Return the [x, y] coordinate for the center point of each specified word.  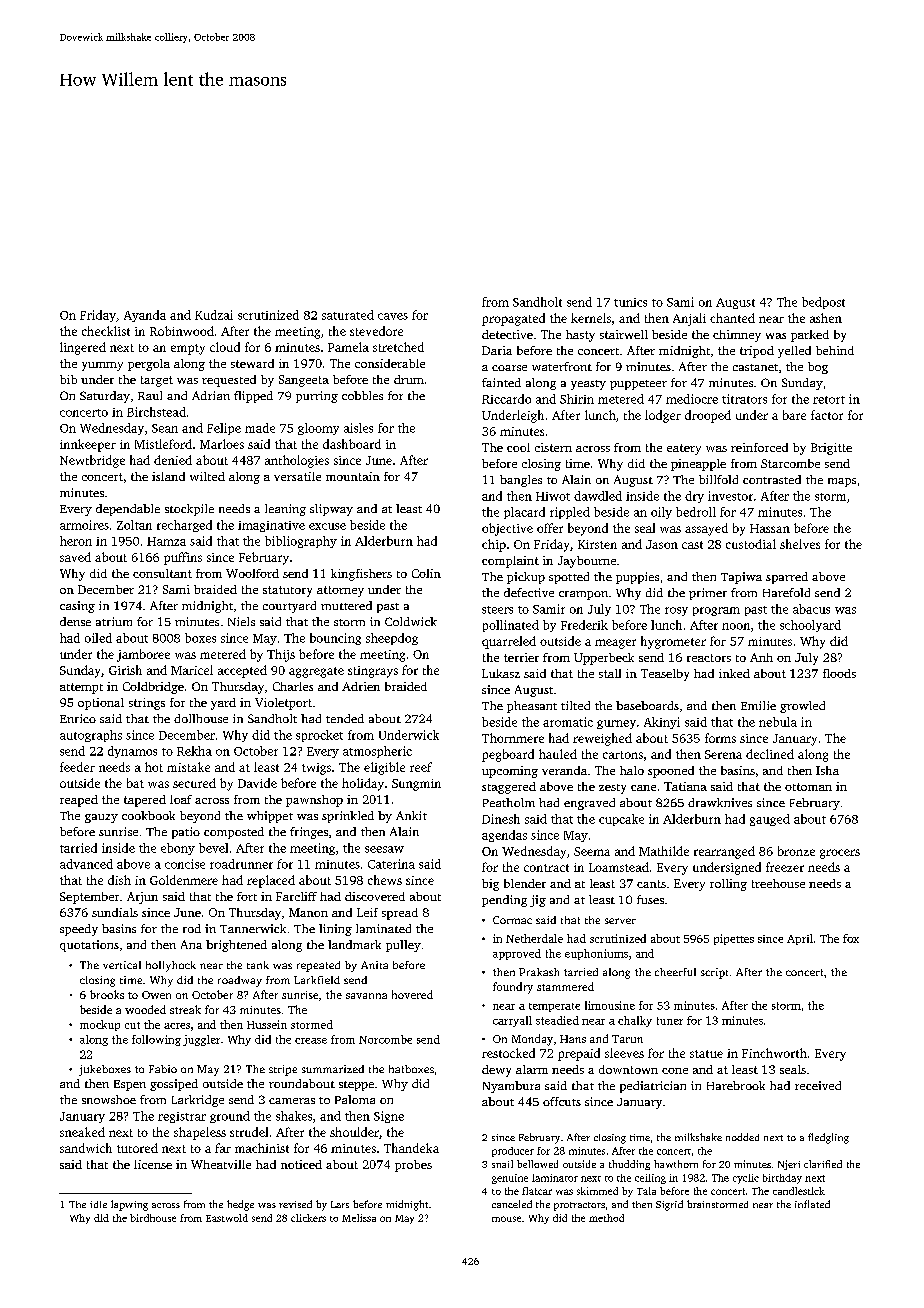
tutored [137, 1148]
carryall [512, 1021]
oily [661, 513]
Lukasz [501, 673]
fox [851, 938]
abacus [811, 609]
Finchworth [774, 1053]
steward [252, 363]
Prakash [539, 972]
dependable [128, 510]
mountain [353, 476]
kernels [591, 318]
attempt [81, 688]
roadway [240, 981]
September [89, 898]
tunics [630, 302]
